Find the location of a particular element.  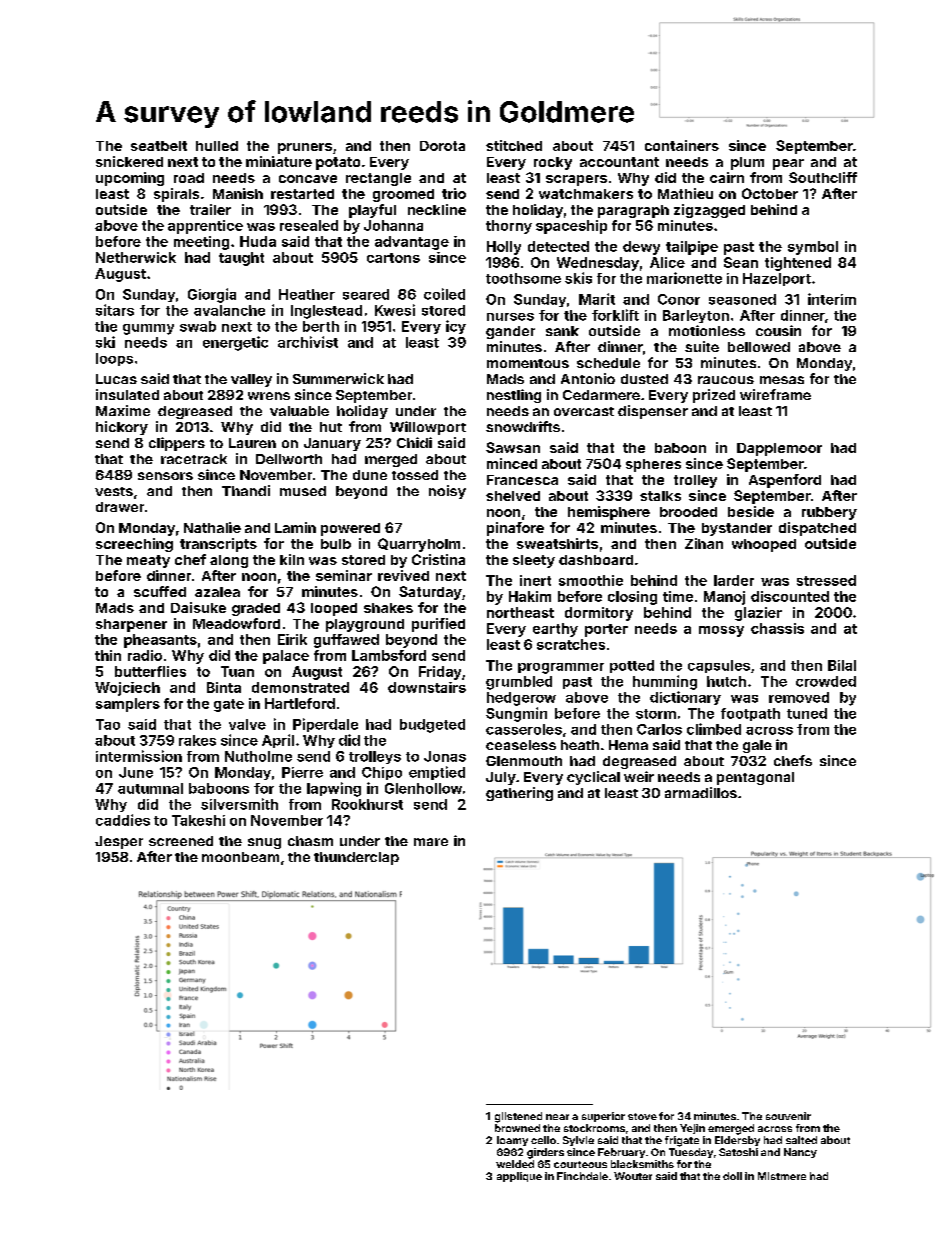

dormitory is located at coordinates (599, 614).
